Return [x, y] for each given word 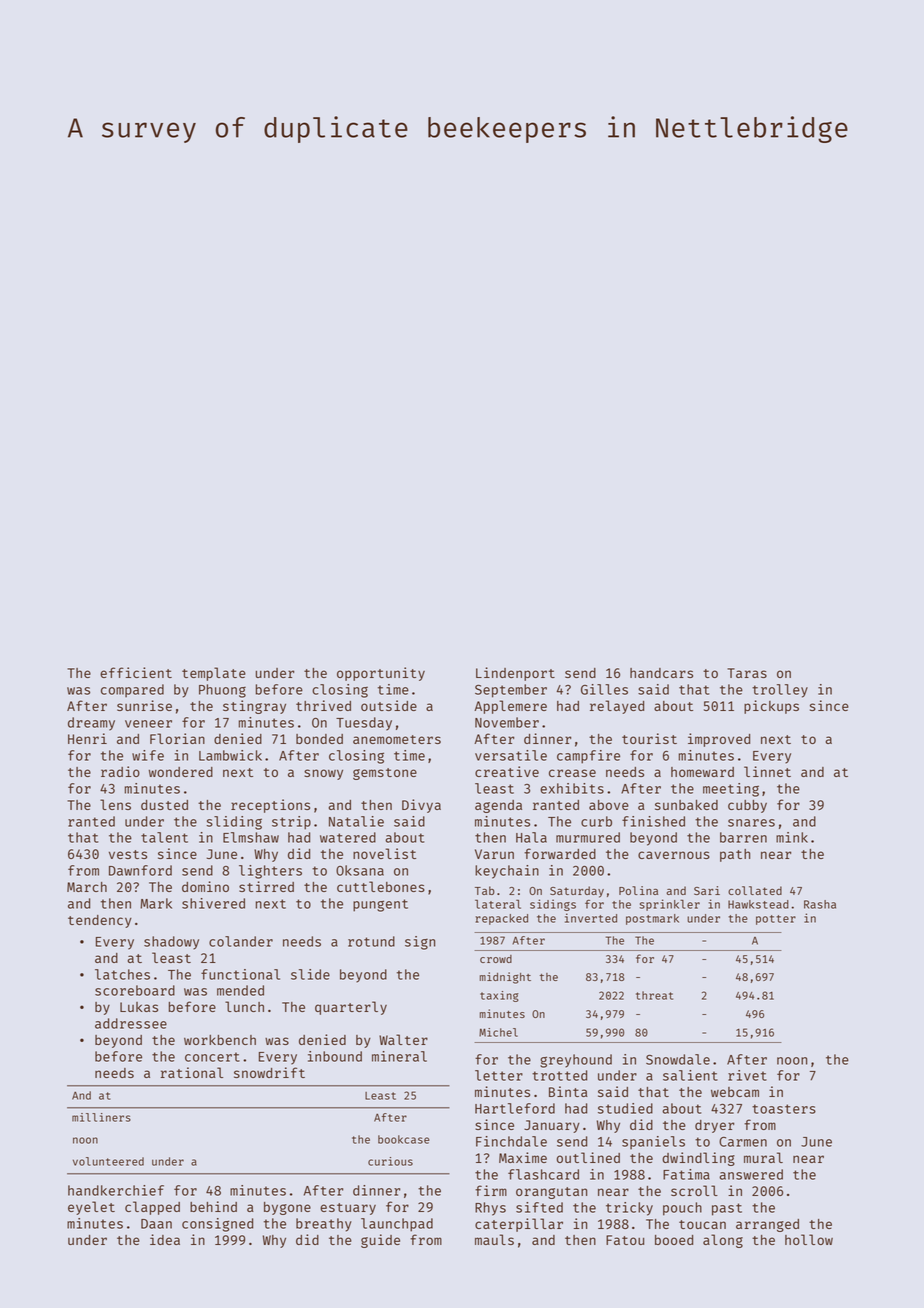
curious [390, 1161]
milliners [101, 1117]
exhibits [572, 788]
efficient [136, 672]
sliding [234, 823]
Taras [747, 673]
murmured [588, 837]
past [727, 1209]
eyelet [91, 1208]
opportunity [381, 674]
